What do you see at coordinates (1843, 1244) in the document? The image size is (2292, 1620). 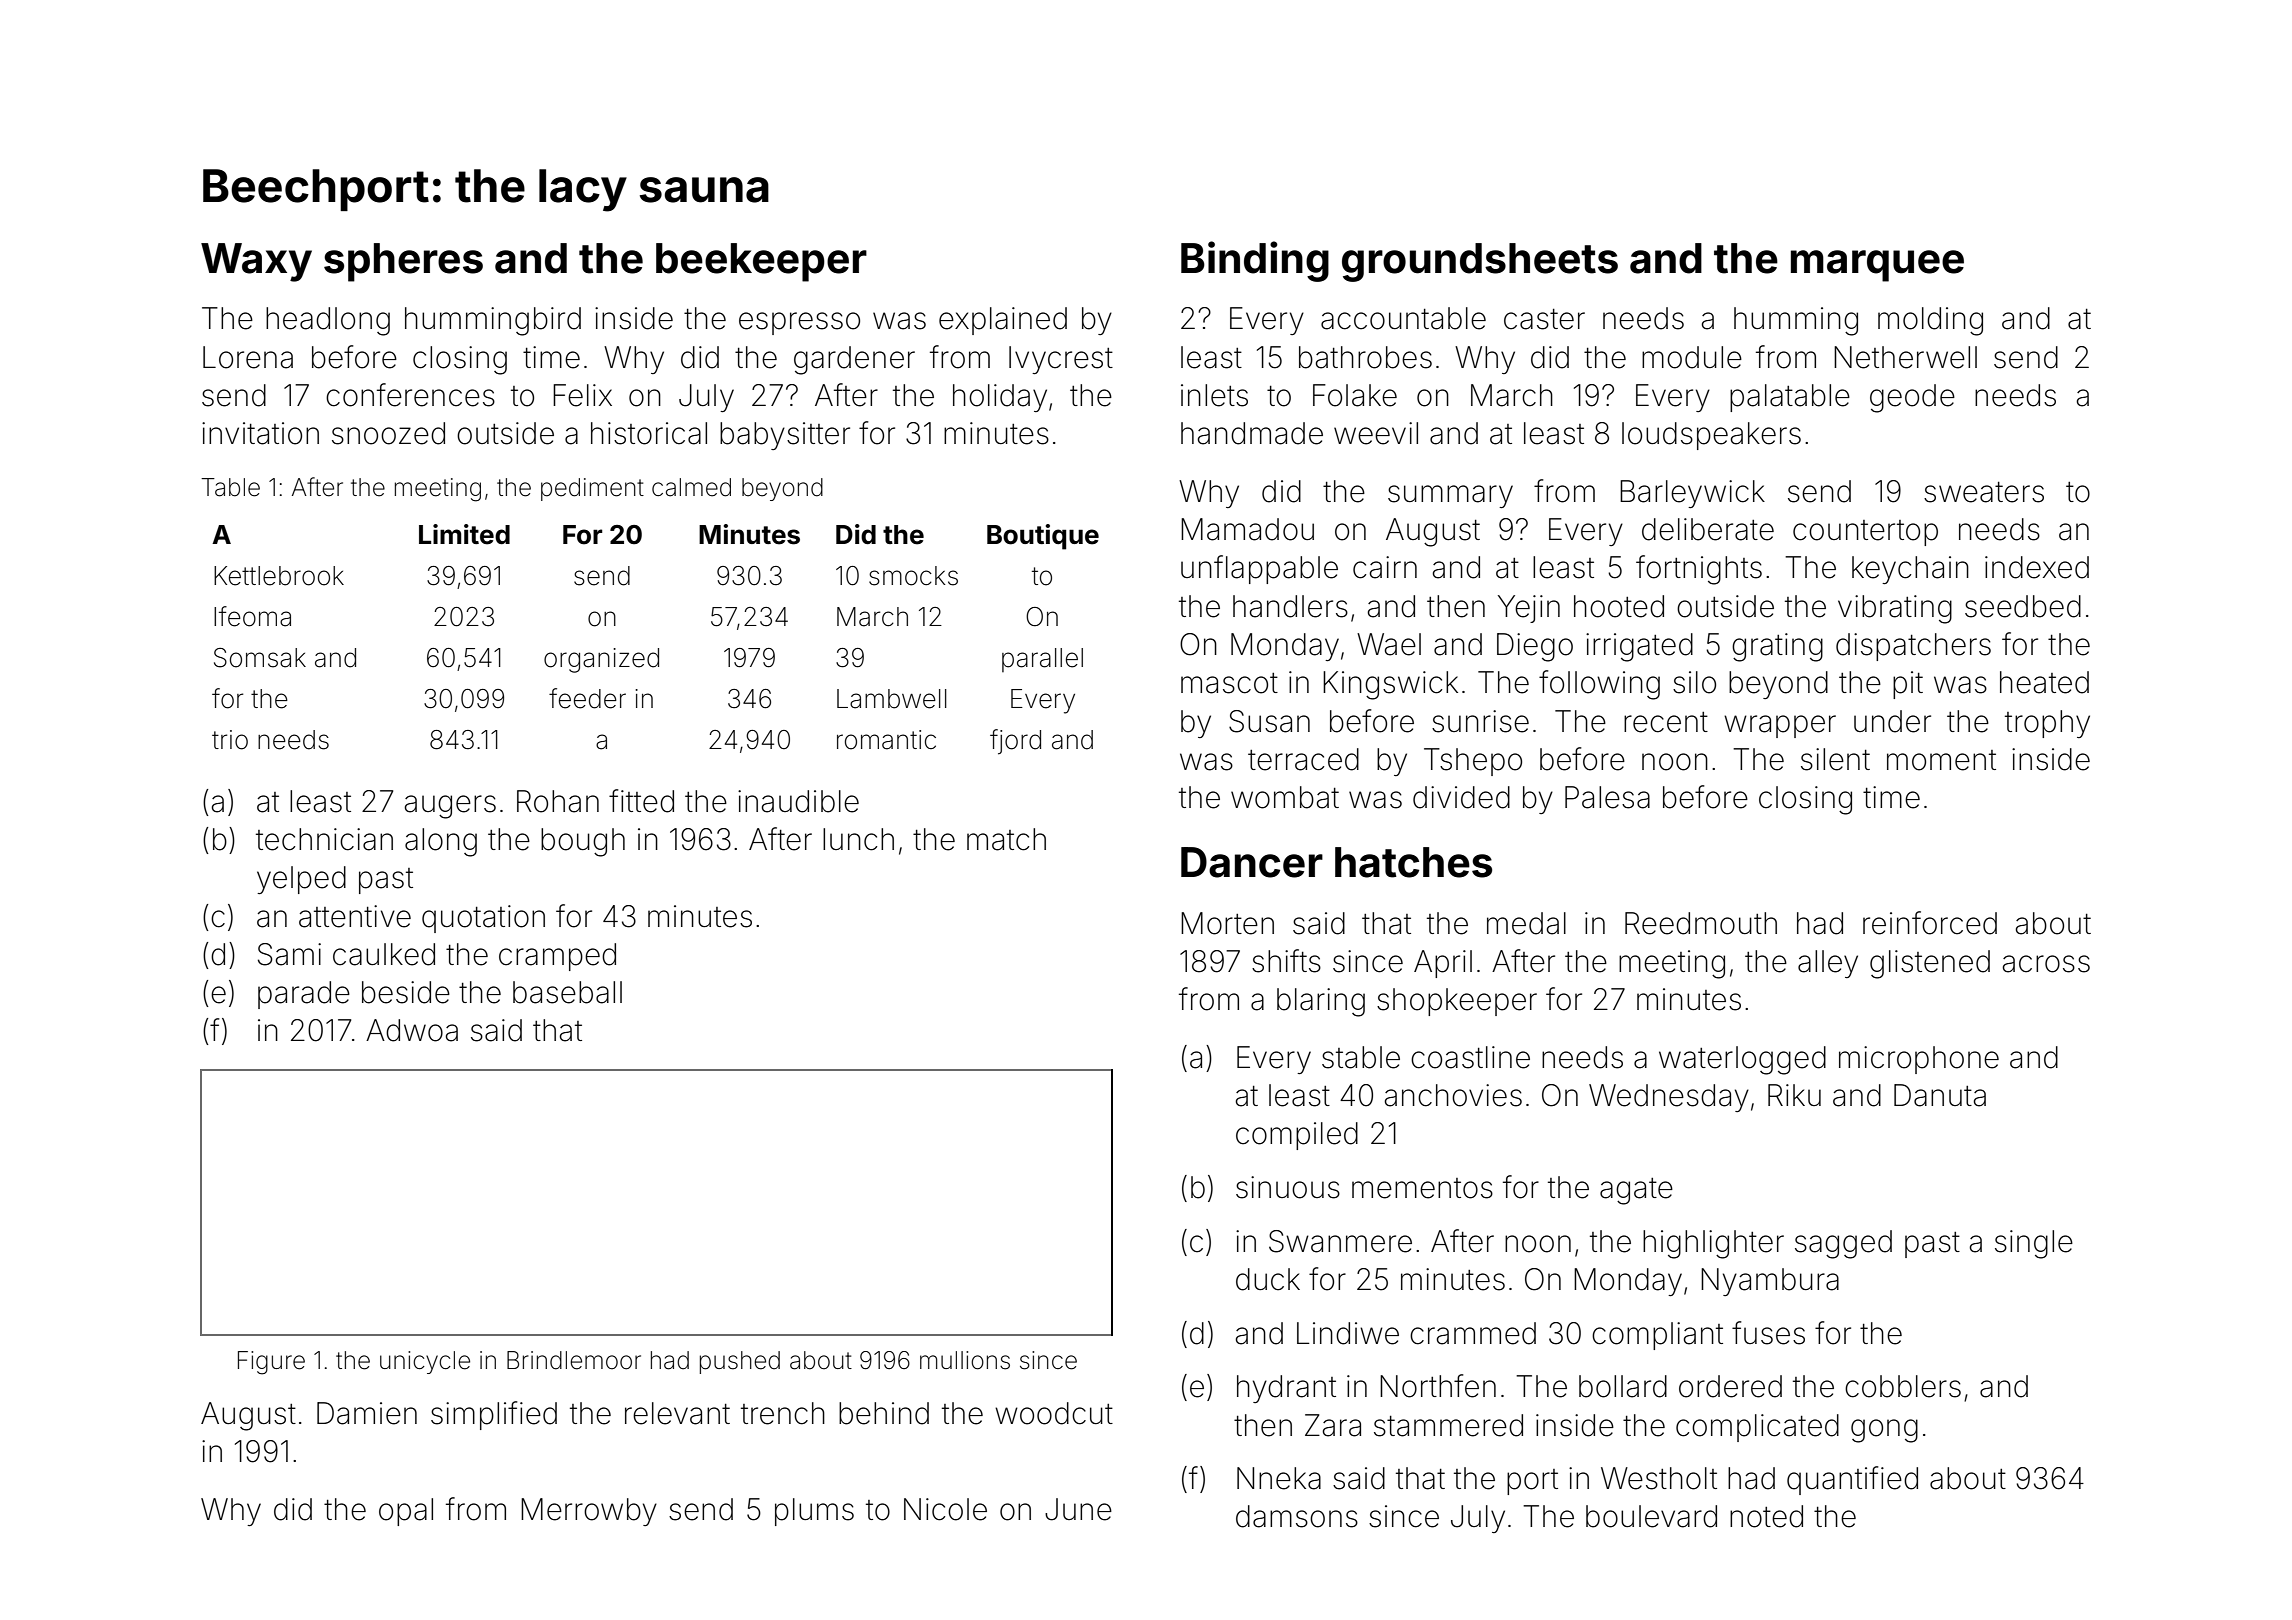 I see `sagged` at bounding box center [1843, 1244].
